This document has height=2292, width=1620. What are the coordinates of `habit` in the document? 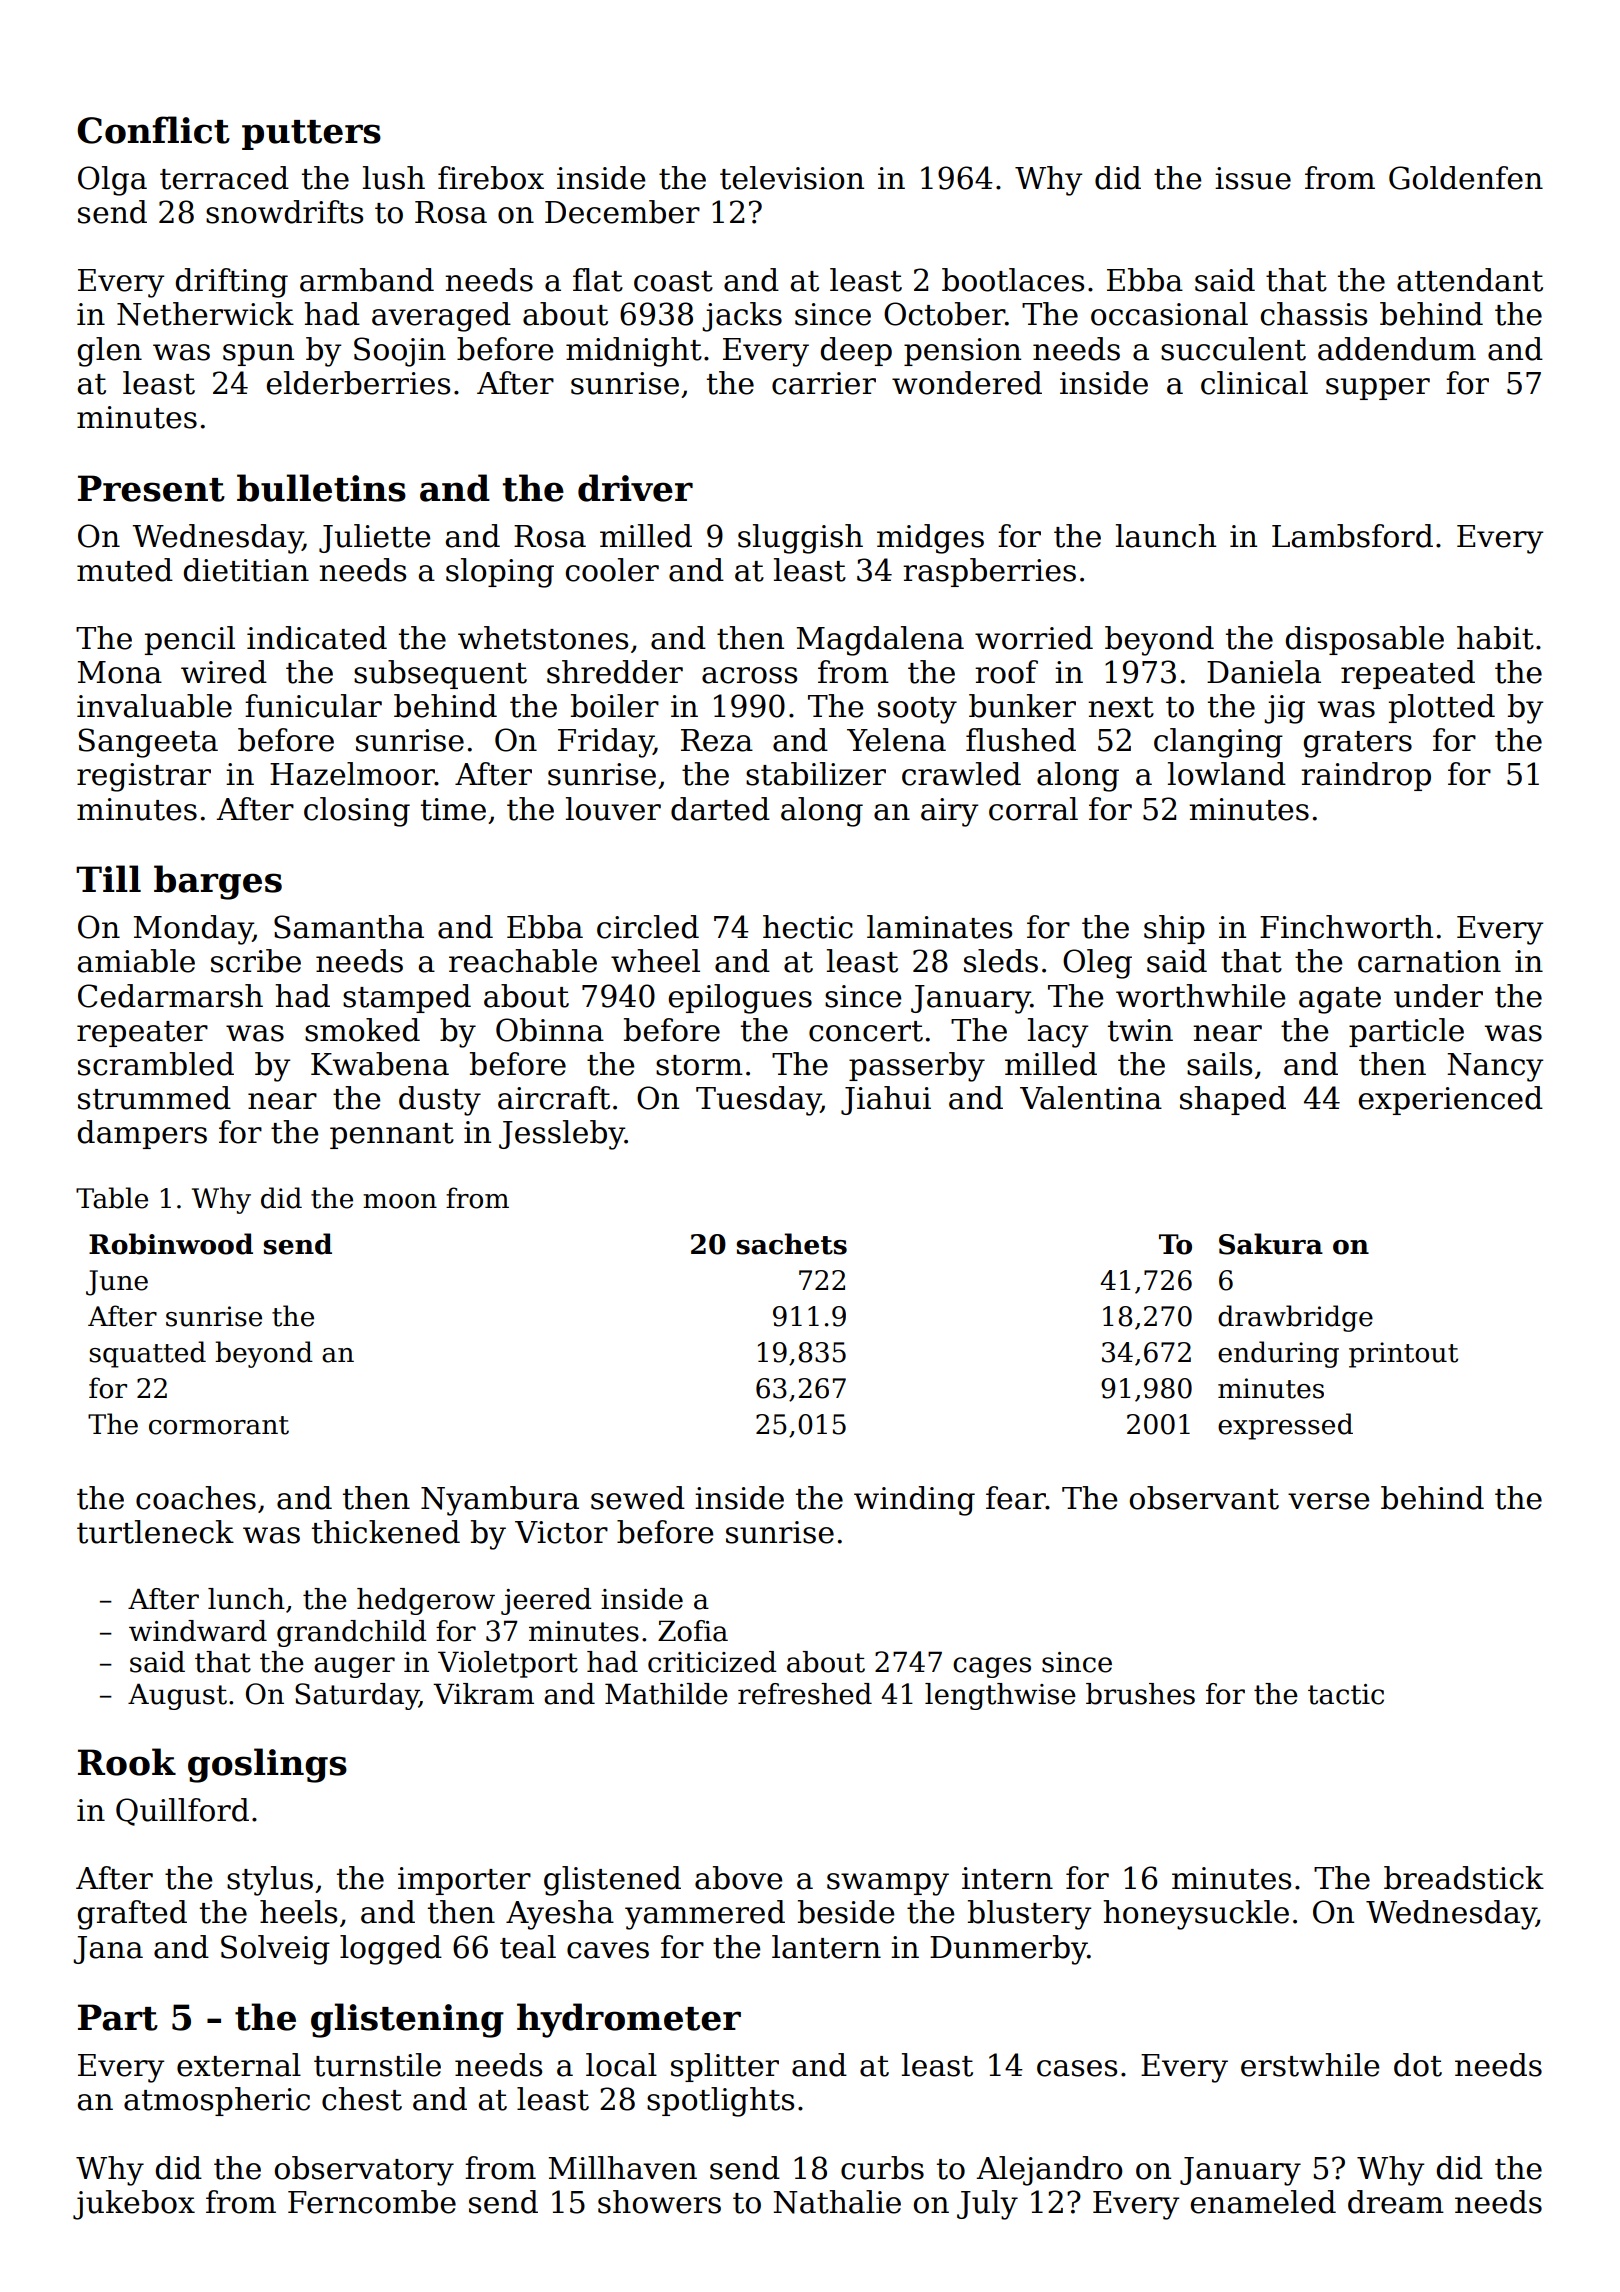 It's located at (1495, 638).
